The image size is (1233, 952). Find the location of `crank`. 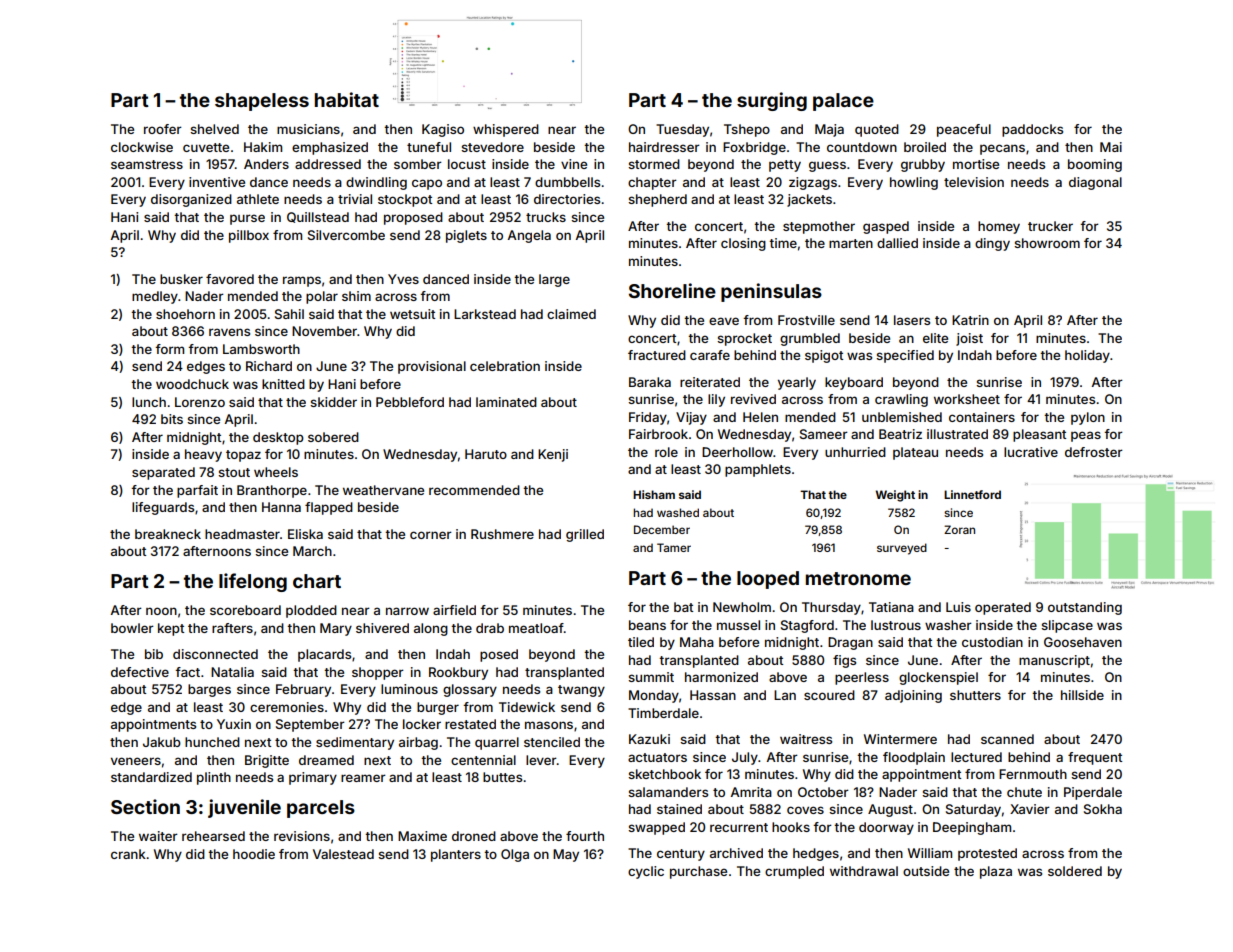

crank is located at coordinates (128, 854).
